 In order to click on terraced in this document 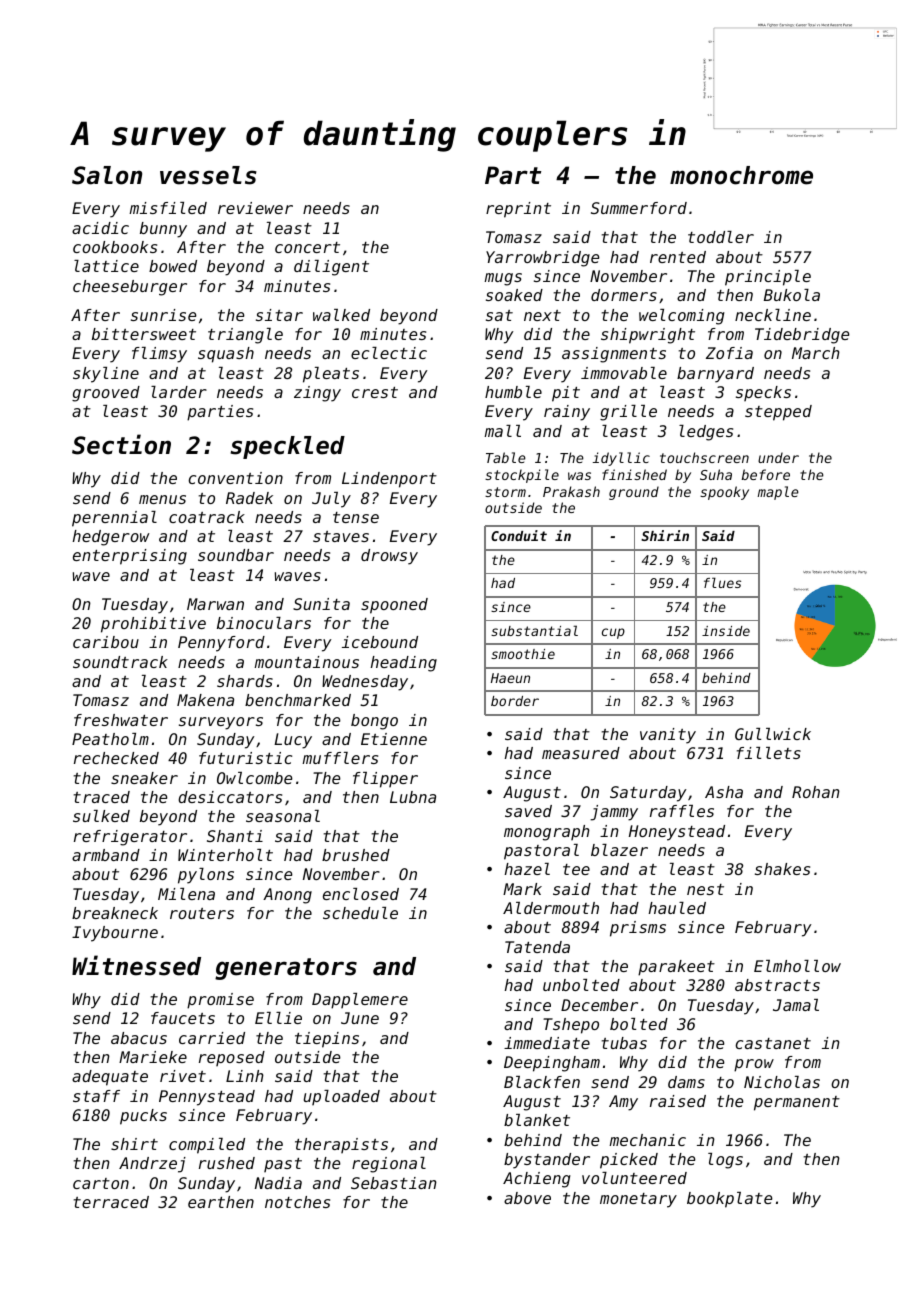, I will do `click(111, 1202)`.
